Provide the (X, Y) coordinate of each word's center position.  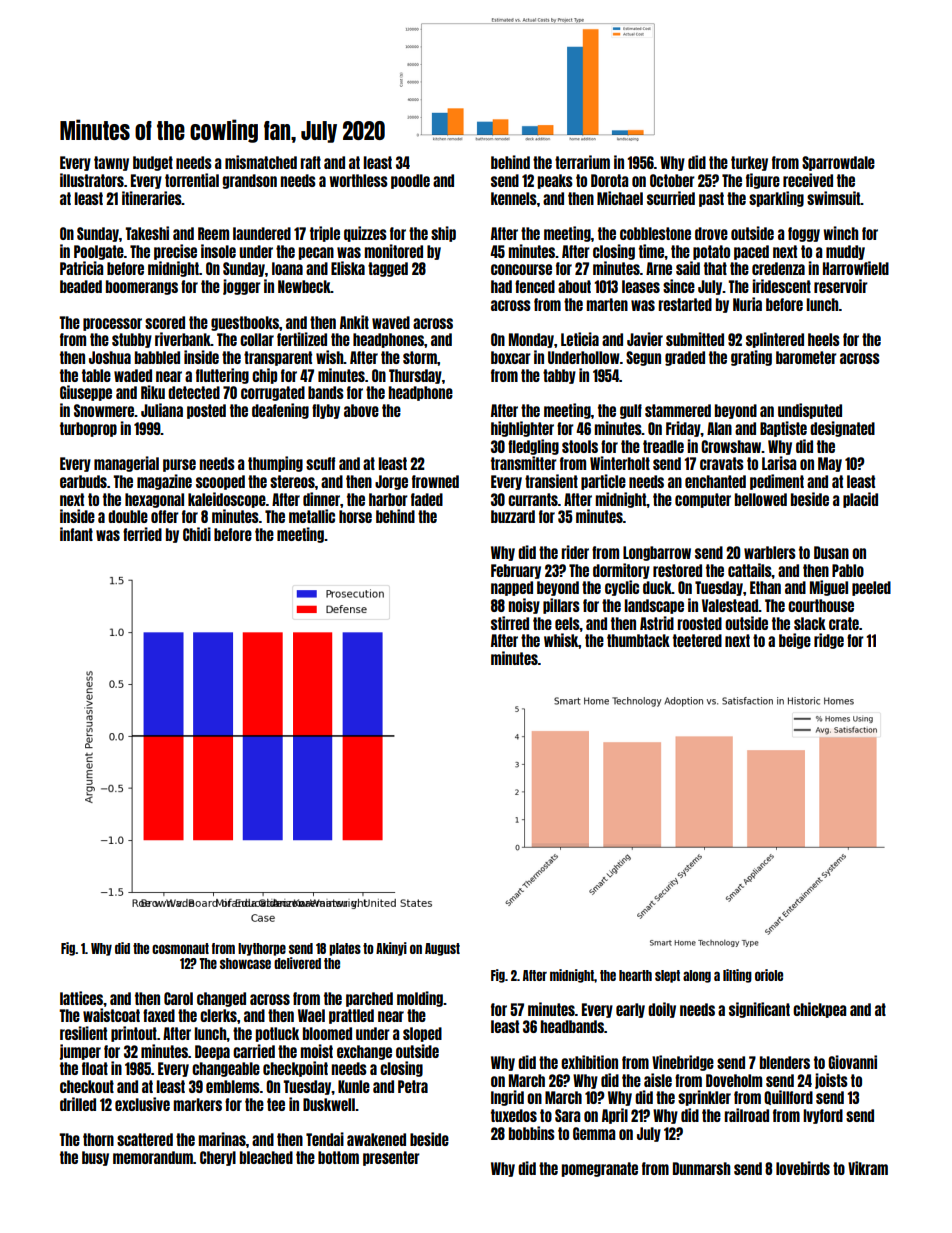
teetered (697, 640)
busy (95, 1158)
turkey (749, 163)
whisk (561, 640)
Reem (213, 233)
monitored (393, 251)
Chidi (197, 534)
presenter (391, 1158)
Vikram (868, 1168)
